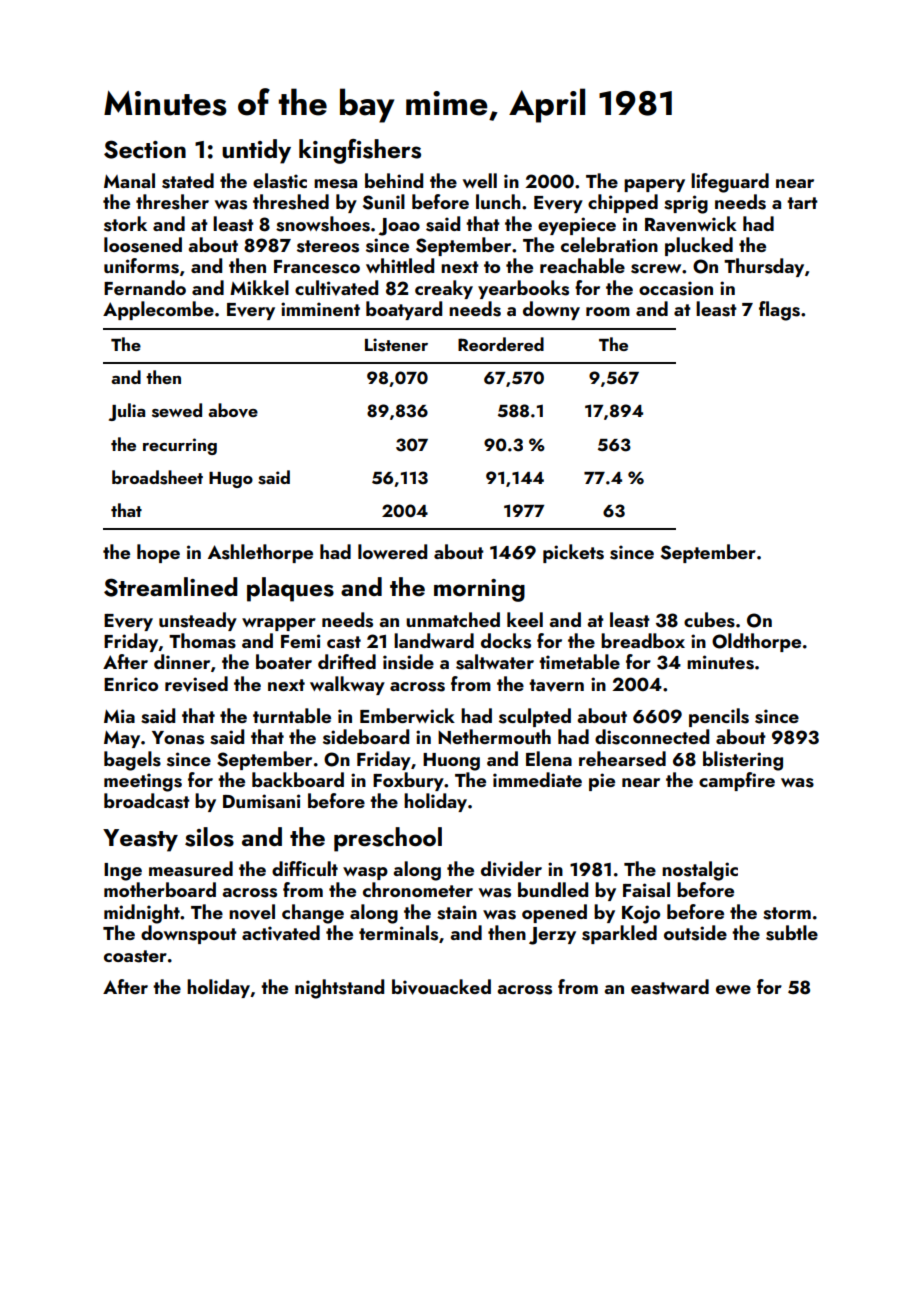  I want to click on disconnected, so click(652, 737).
